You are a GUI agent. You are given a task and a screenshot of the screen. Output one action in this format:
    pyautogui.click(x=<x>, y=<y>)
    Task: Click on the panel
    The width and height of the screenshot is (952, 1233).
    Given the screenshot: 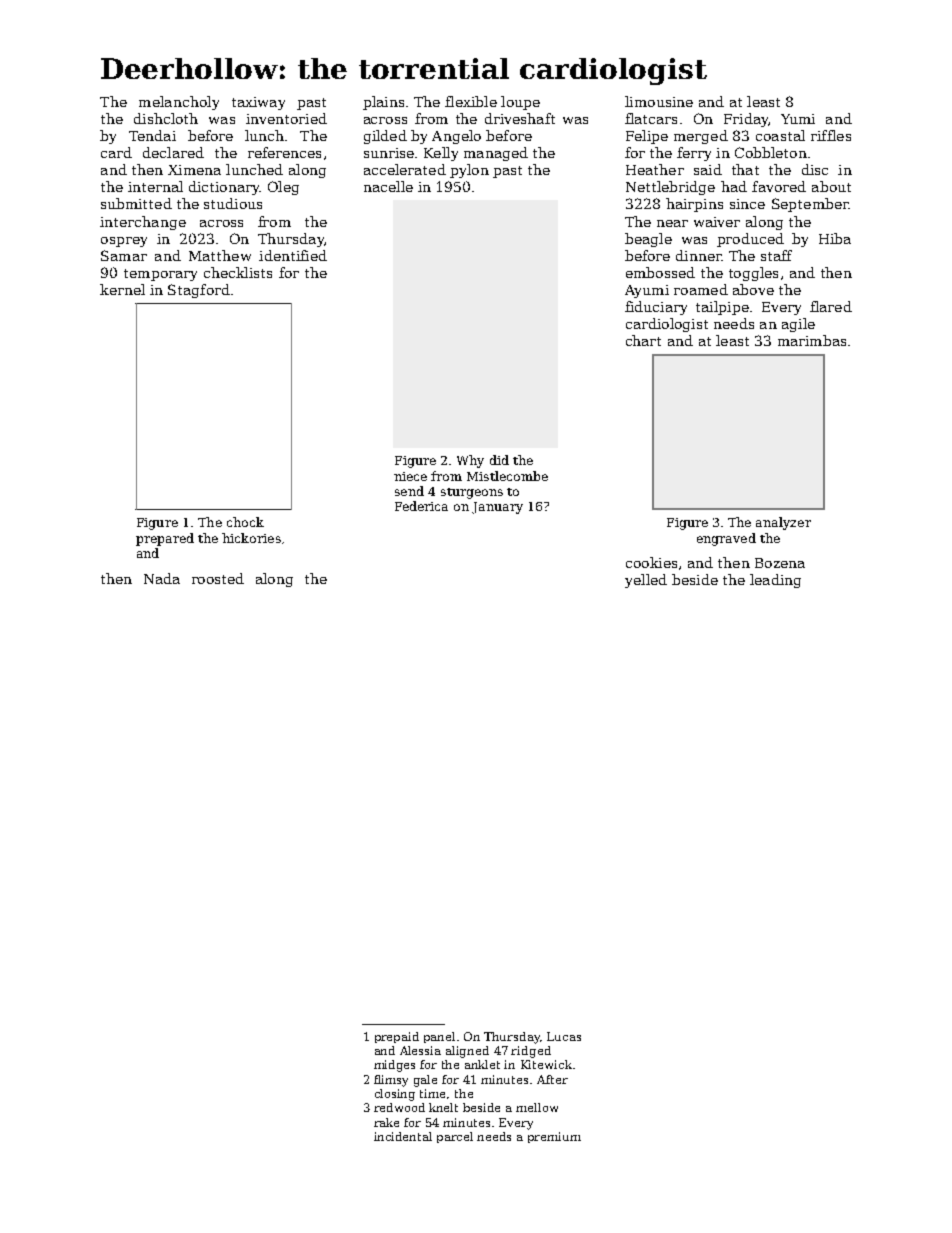 What is the action you would take?
    pyautogui.click(x=439, y=1037)
